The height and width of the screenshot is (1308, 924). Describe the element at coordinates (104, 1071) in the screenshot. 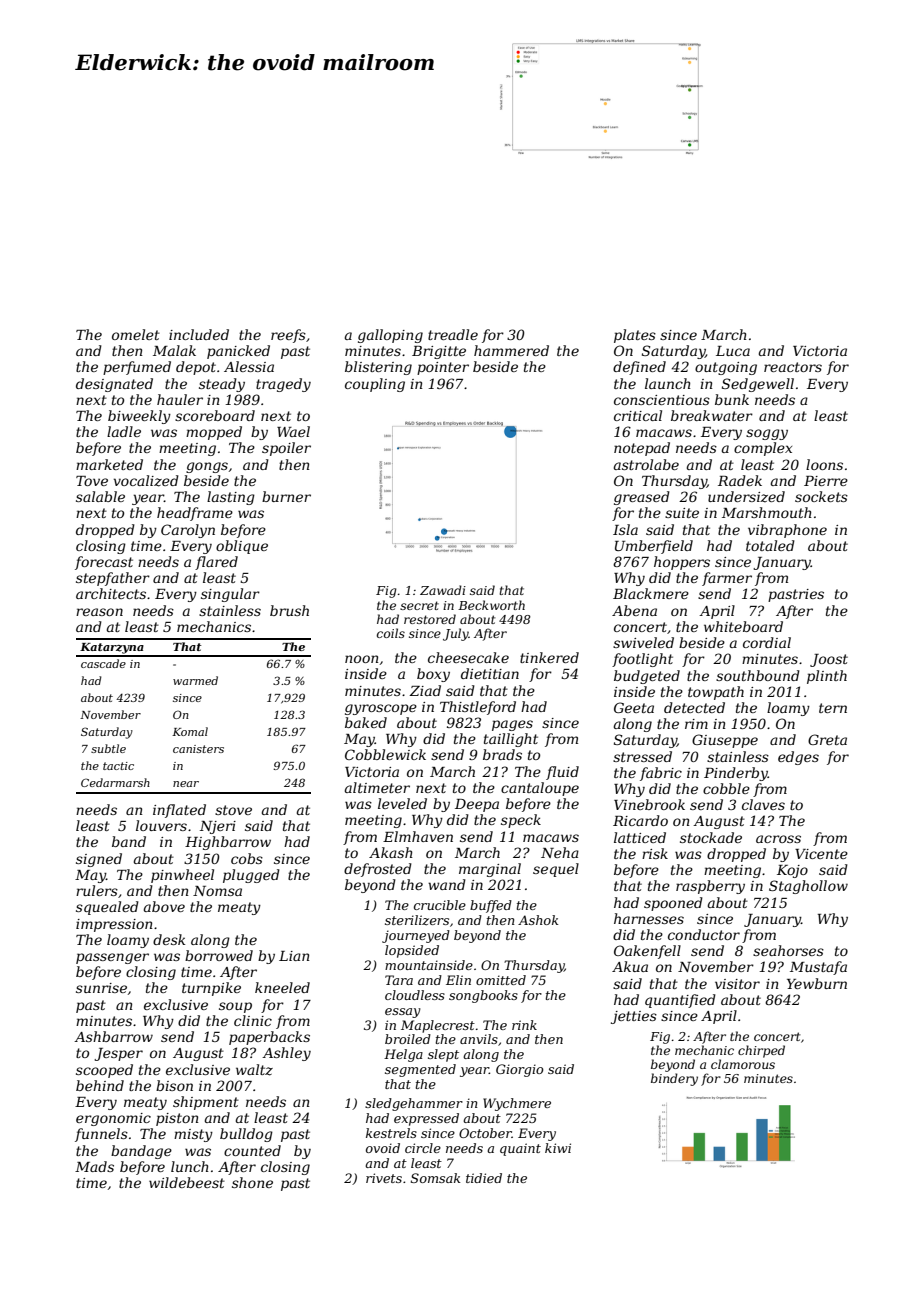

I see `scooped` at that location.
